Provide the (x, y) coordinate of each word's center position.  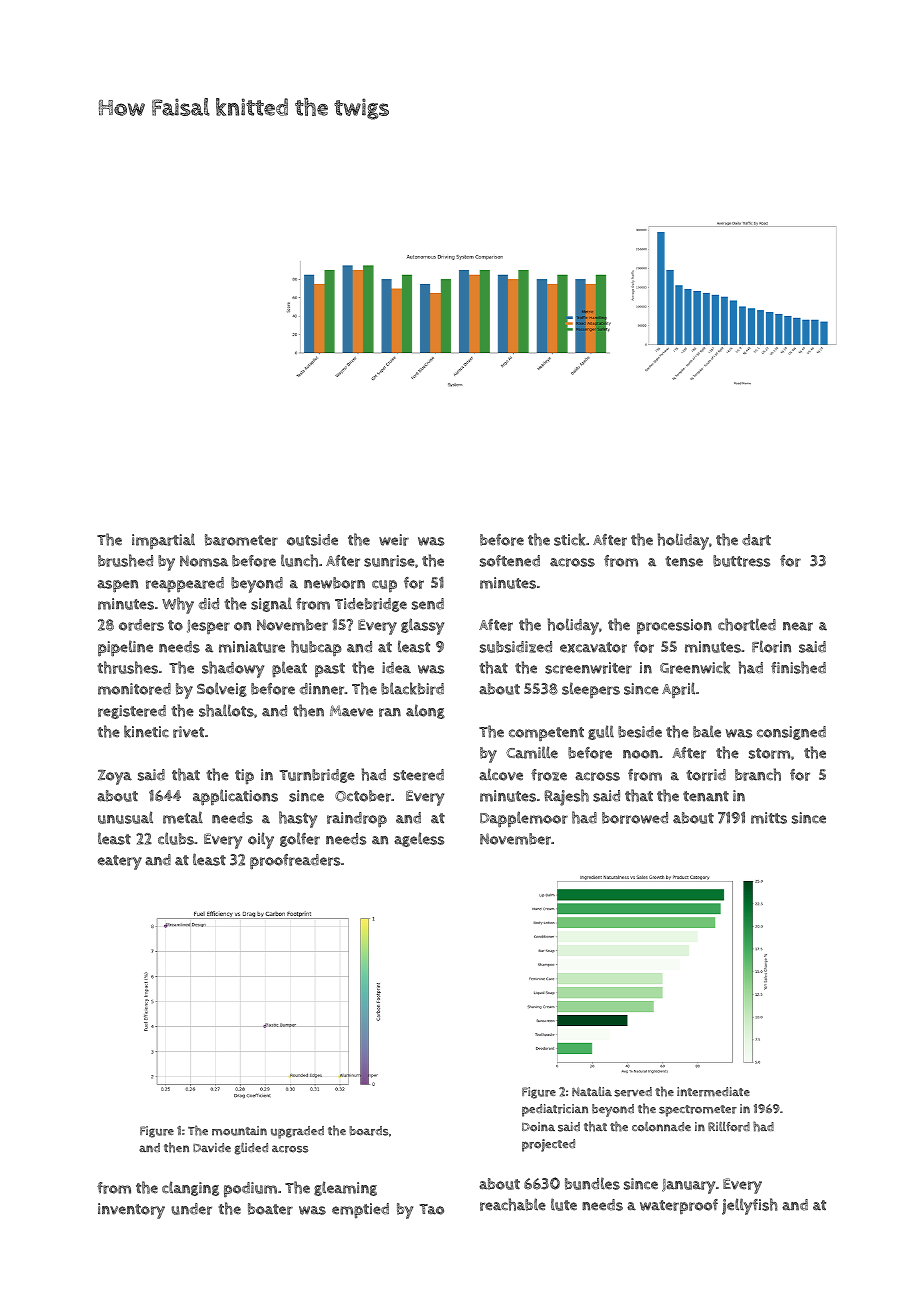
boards (368, 1131)
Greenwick (695, 667)
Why (178, 605)
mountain (239, 1131)
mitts (769, 818)
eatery (120, 862)
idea (396, 668)
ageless (419, 839)
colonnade (661, 1126)
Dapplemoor (524, 819)
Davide (212, 1147)
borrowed (635, 818)
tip (244, 777)
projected (548, 1145)
